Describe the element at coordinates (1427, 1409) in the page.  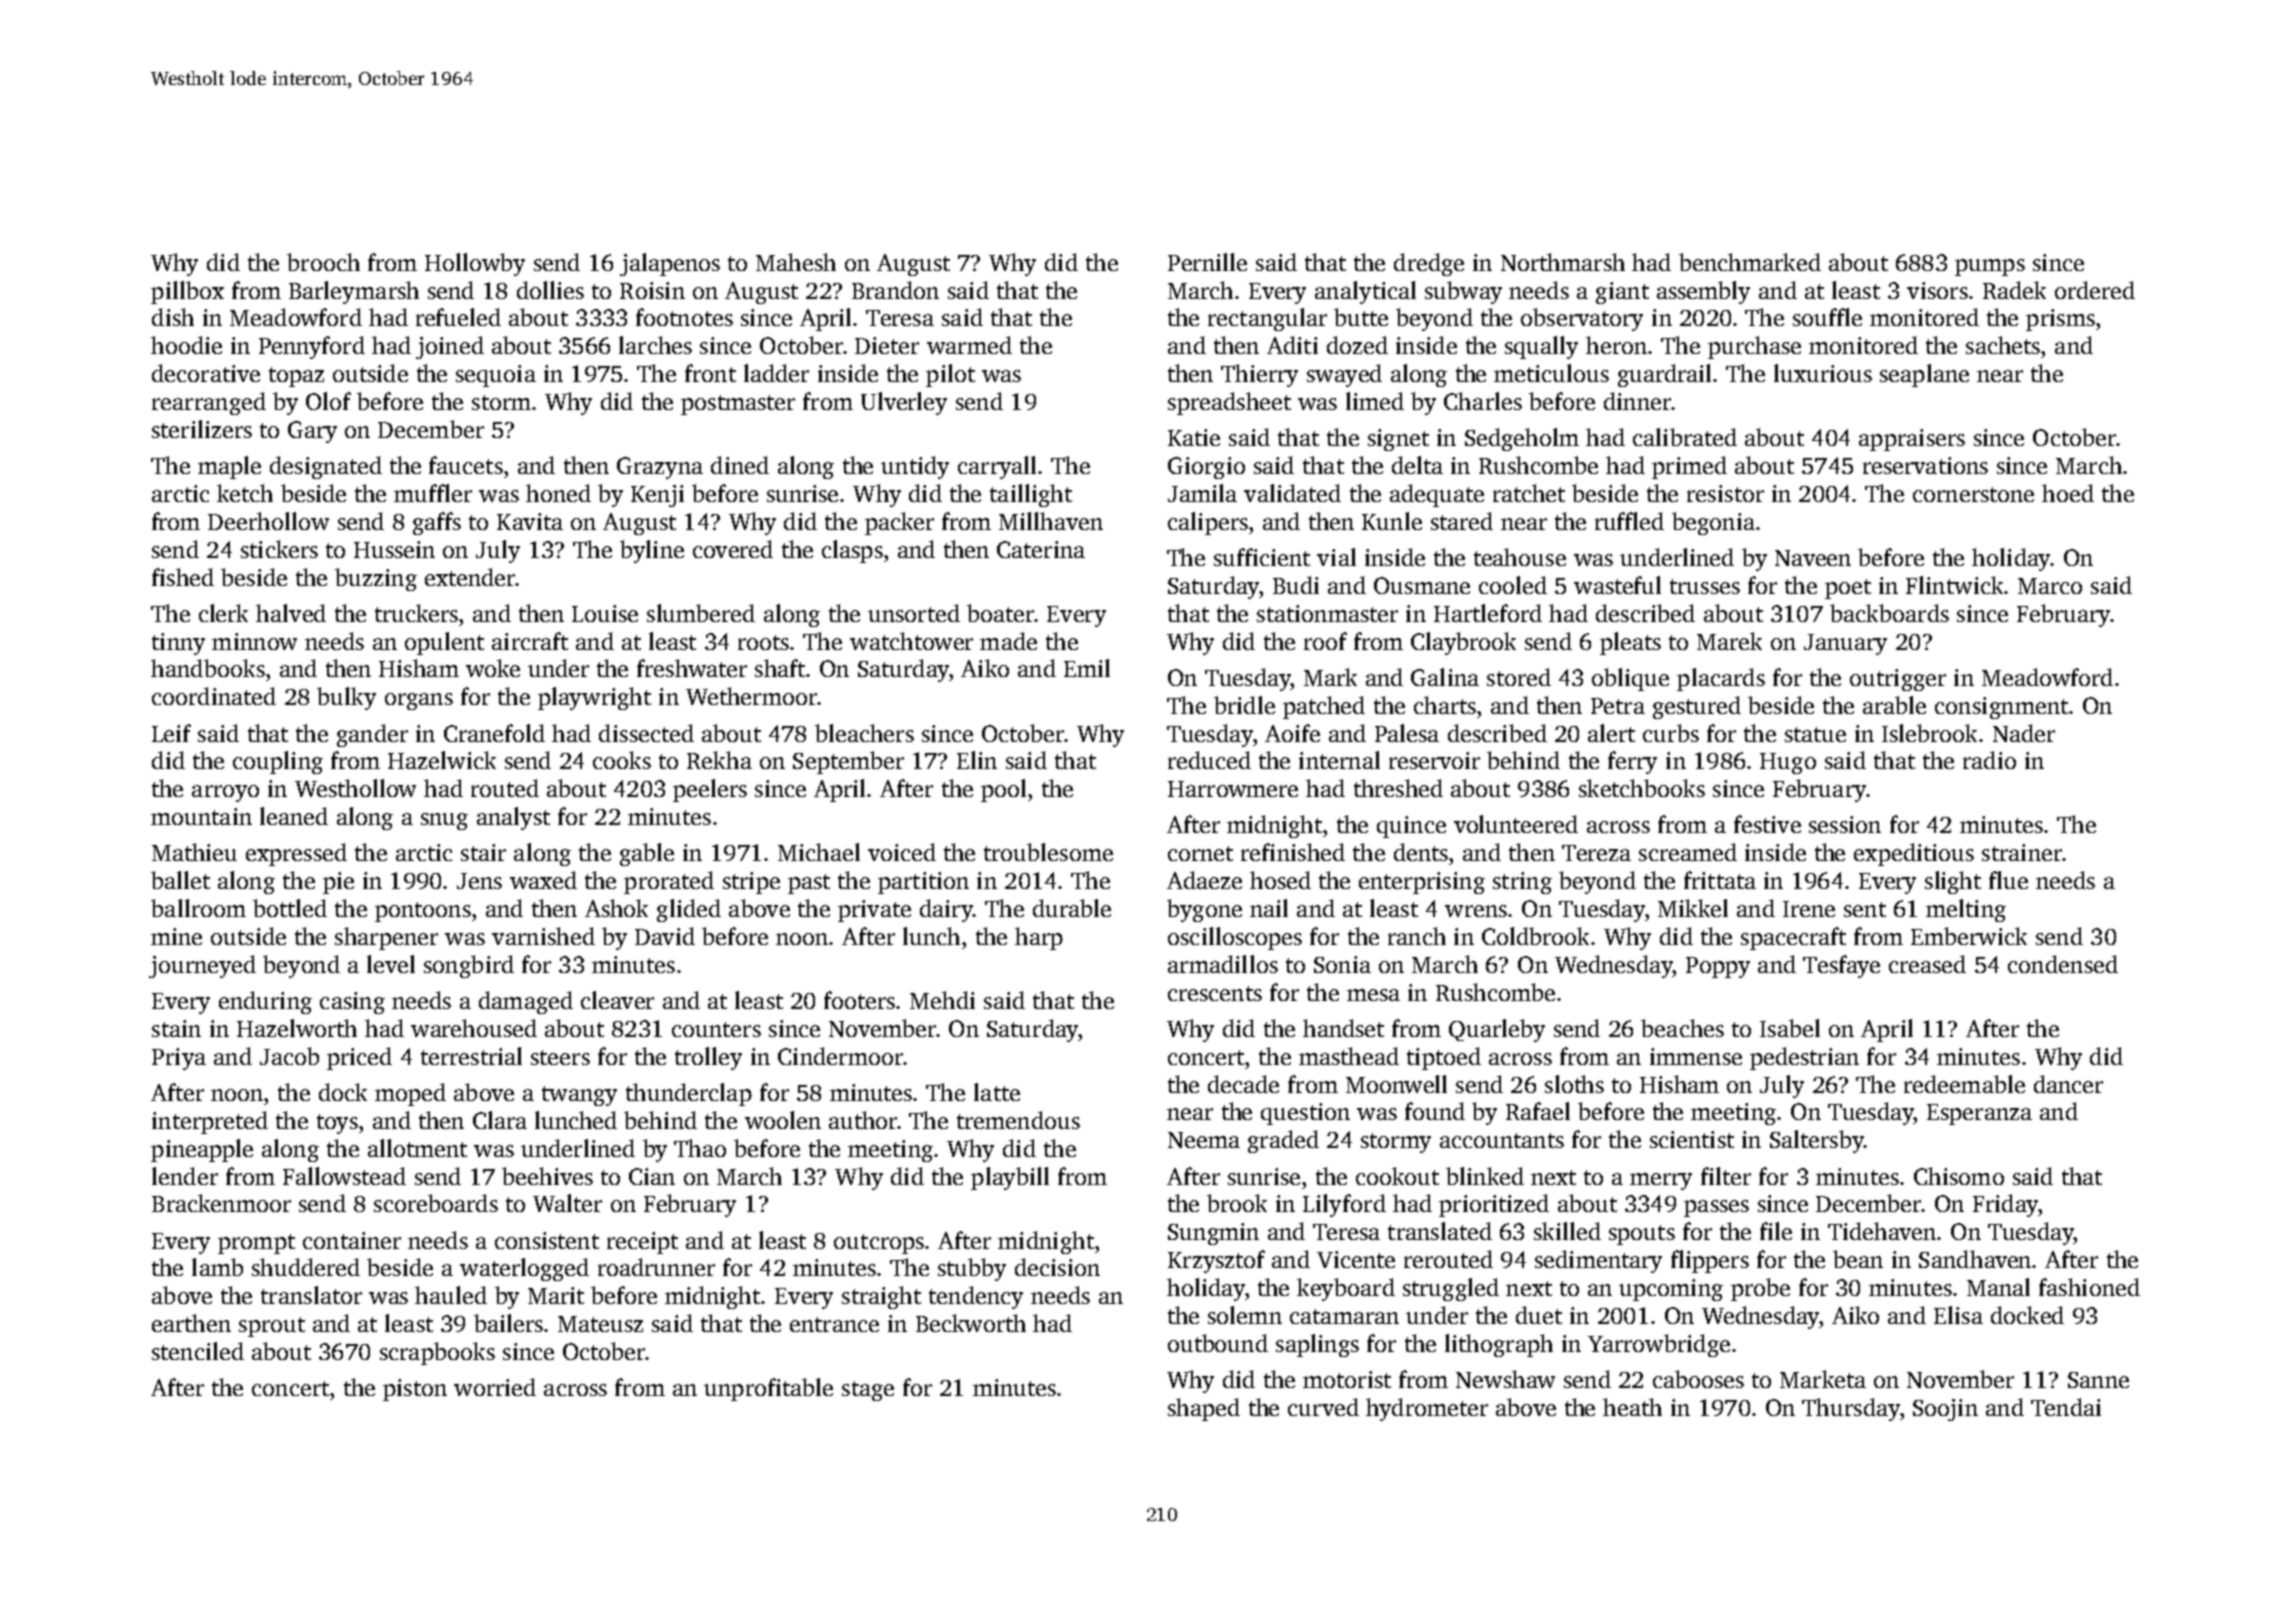
I see `hydrometer` at that location.
